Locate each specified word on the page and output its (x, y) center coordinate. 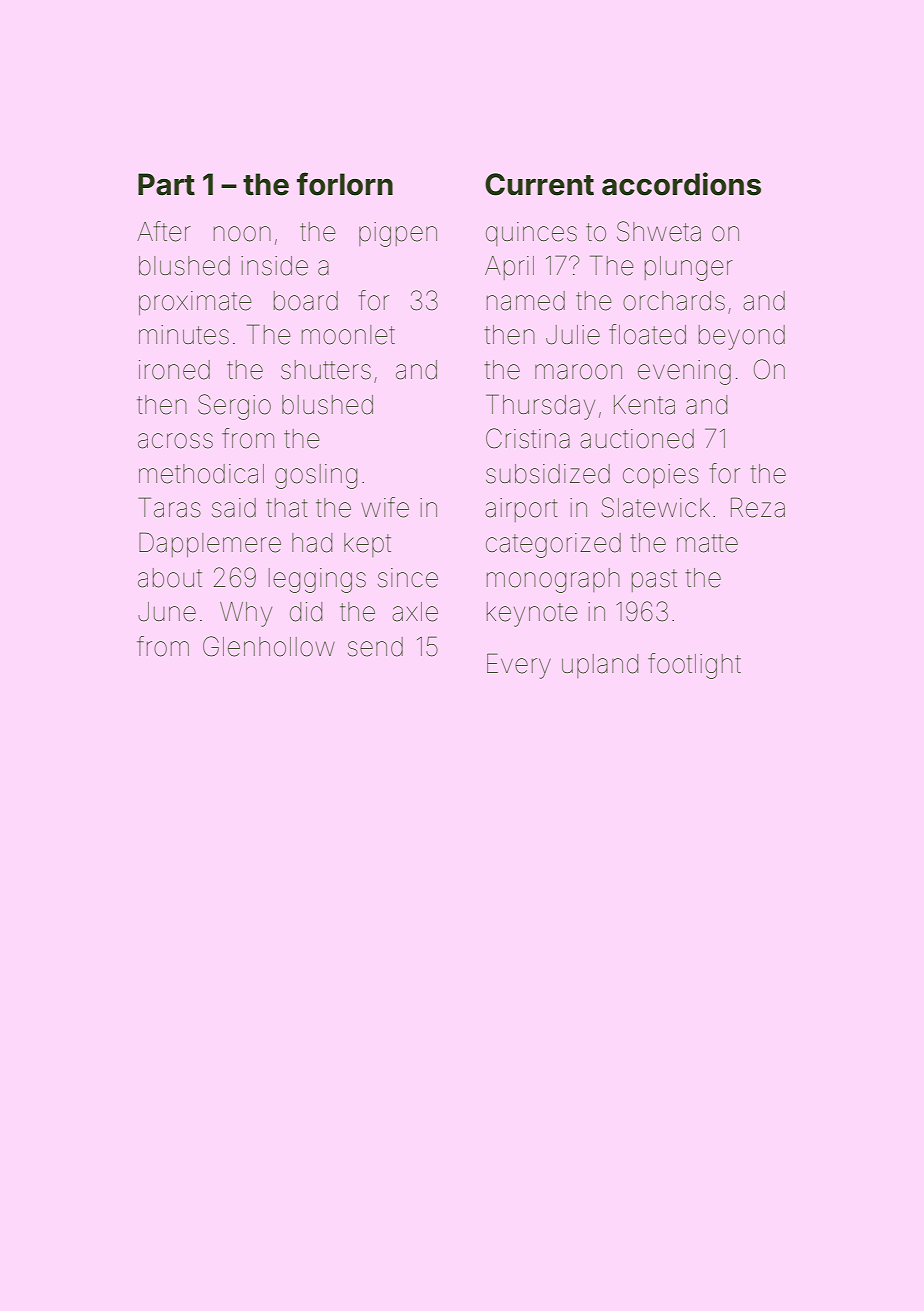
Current (539, 184)
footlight (694, 666)
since (408, 578)
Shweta (659, 231)
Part (166, 184)
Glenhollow (269, 646)
